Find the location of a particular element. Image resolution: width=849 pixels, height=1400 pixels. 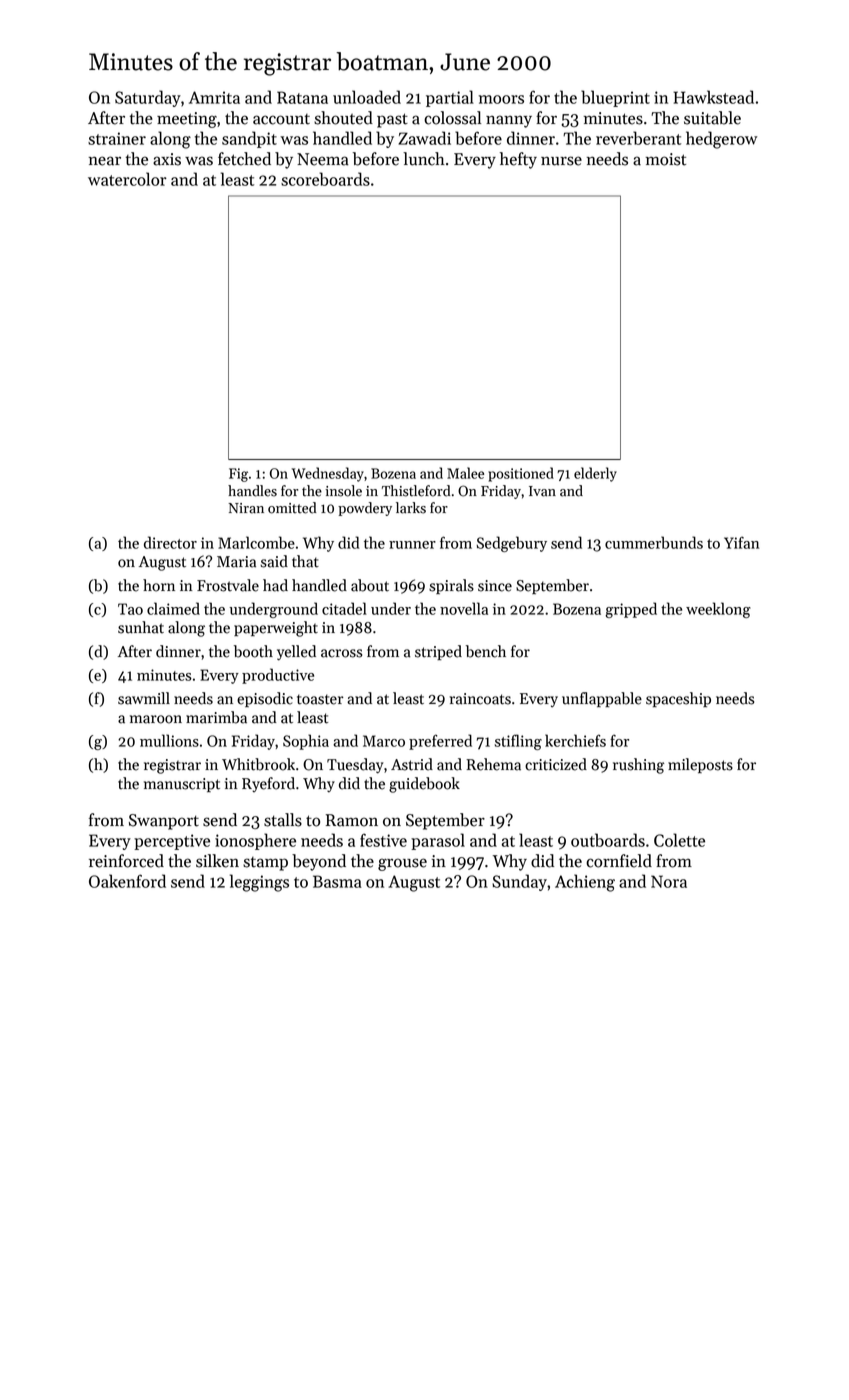

positioned is located at coordinates (521, 474).
